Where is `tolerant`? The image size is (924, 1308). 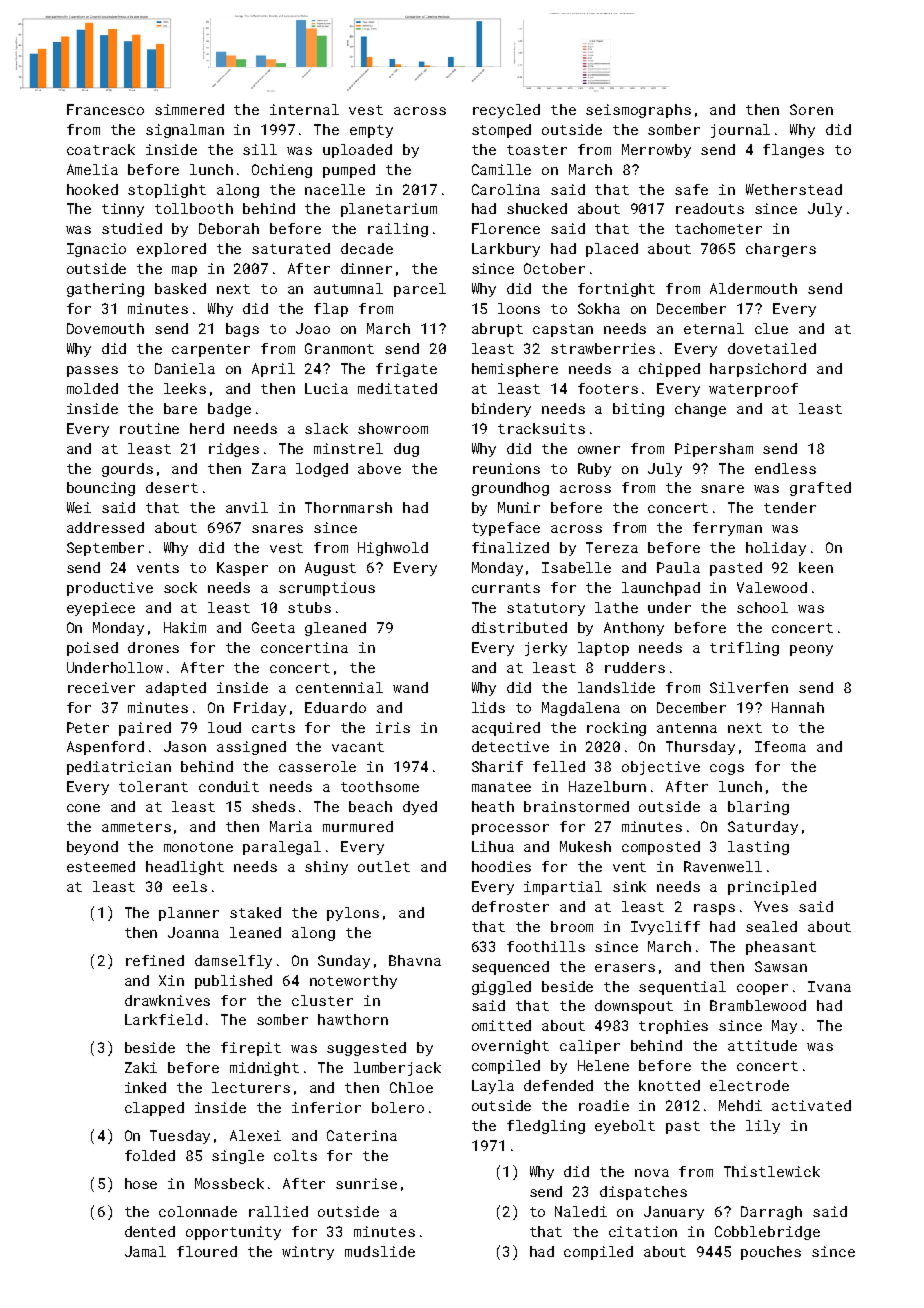
tolerant is located at coordinates (153, 786).
